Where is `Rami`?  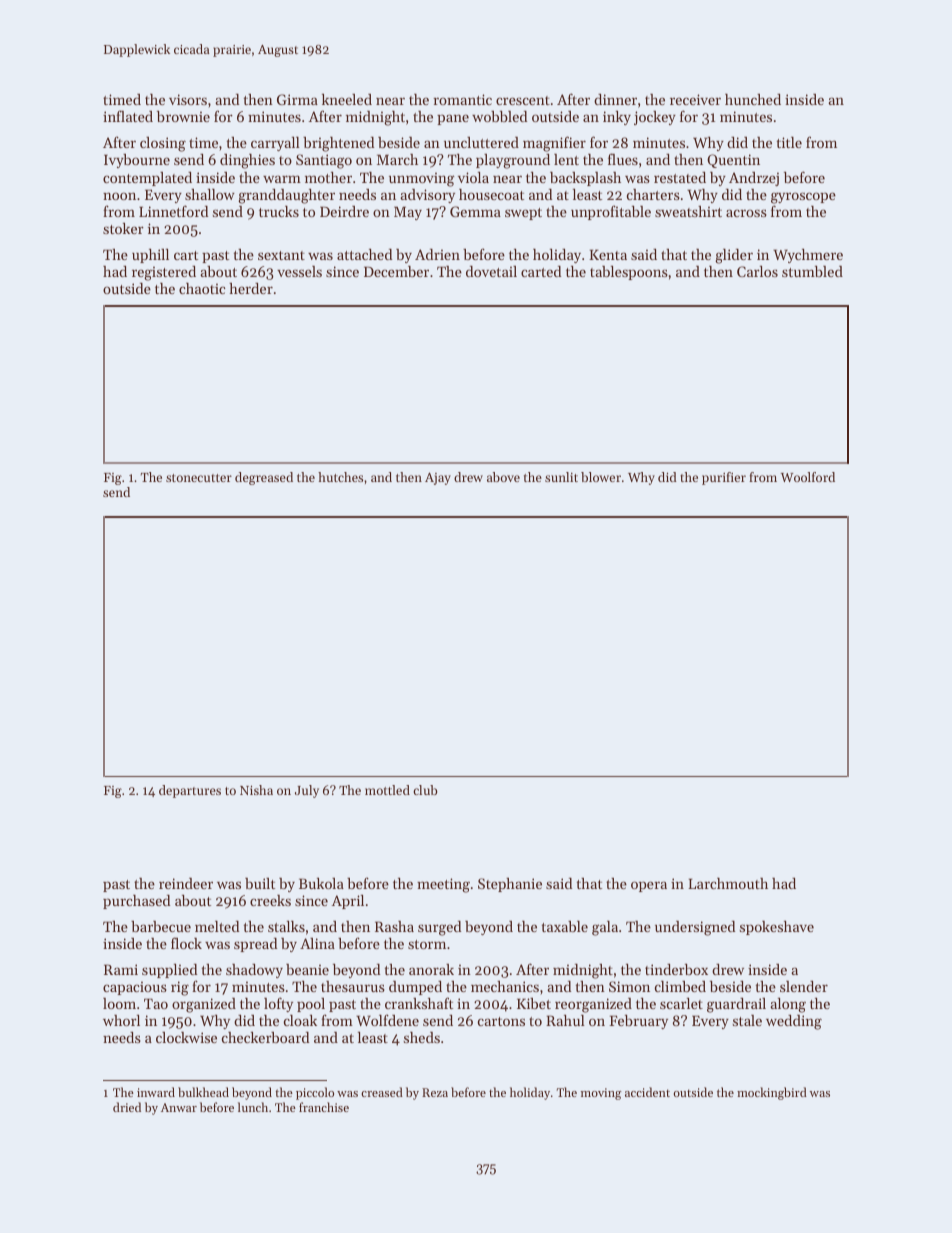 Rami is located at coordinates (121, 969).
